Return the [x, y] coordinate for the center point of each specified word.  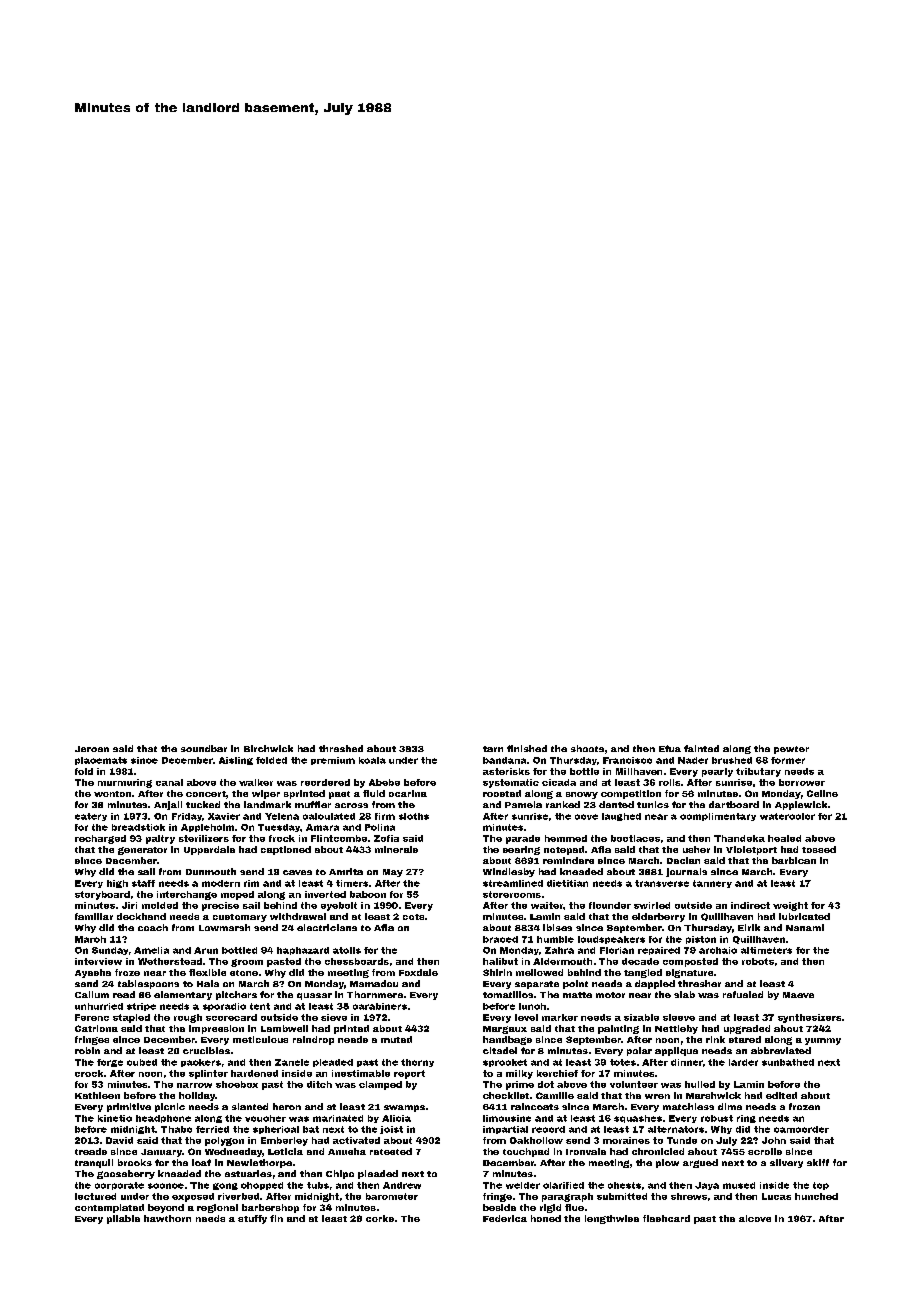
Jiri [129, 905]
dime [730, 1106]
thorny [417, 1063]
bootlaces [635, 838]
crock [89, 1073]
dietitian [567, 883]
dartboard [734, 804]
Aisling [236, 761]
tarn [493, 749]
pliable [123, 1219]
